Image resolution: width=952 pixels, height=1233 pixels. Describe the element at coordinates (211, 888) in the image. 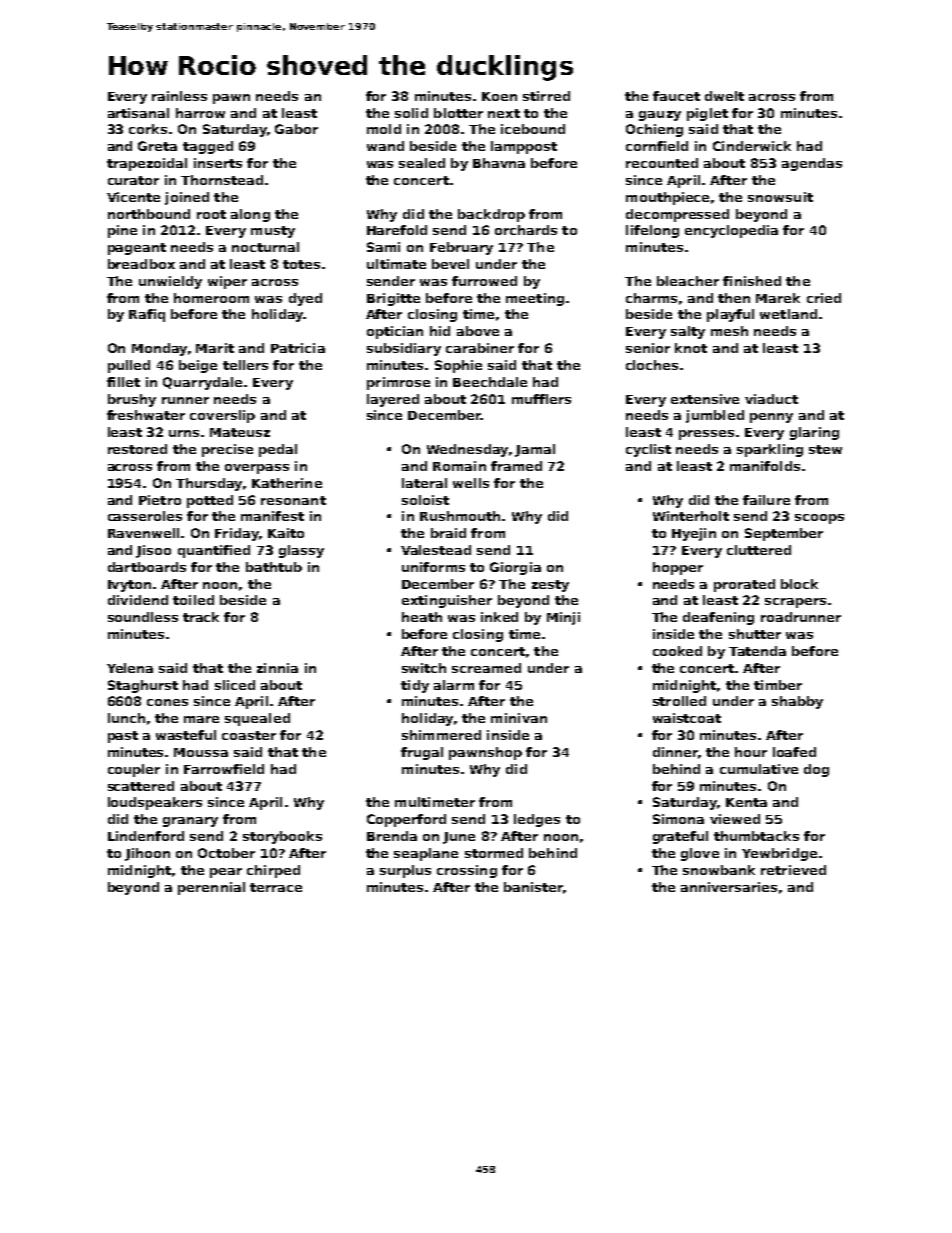

I see `perennial` at that location.
